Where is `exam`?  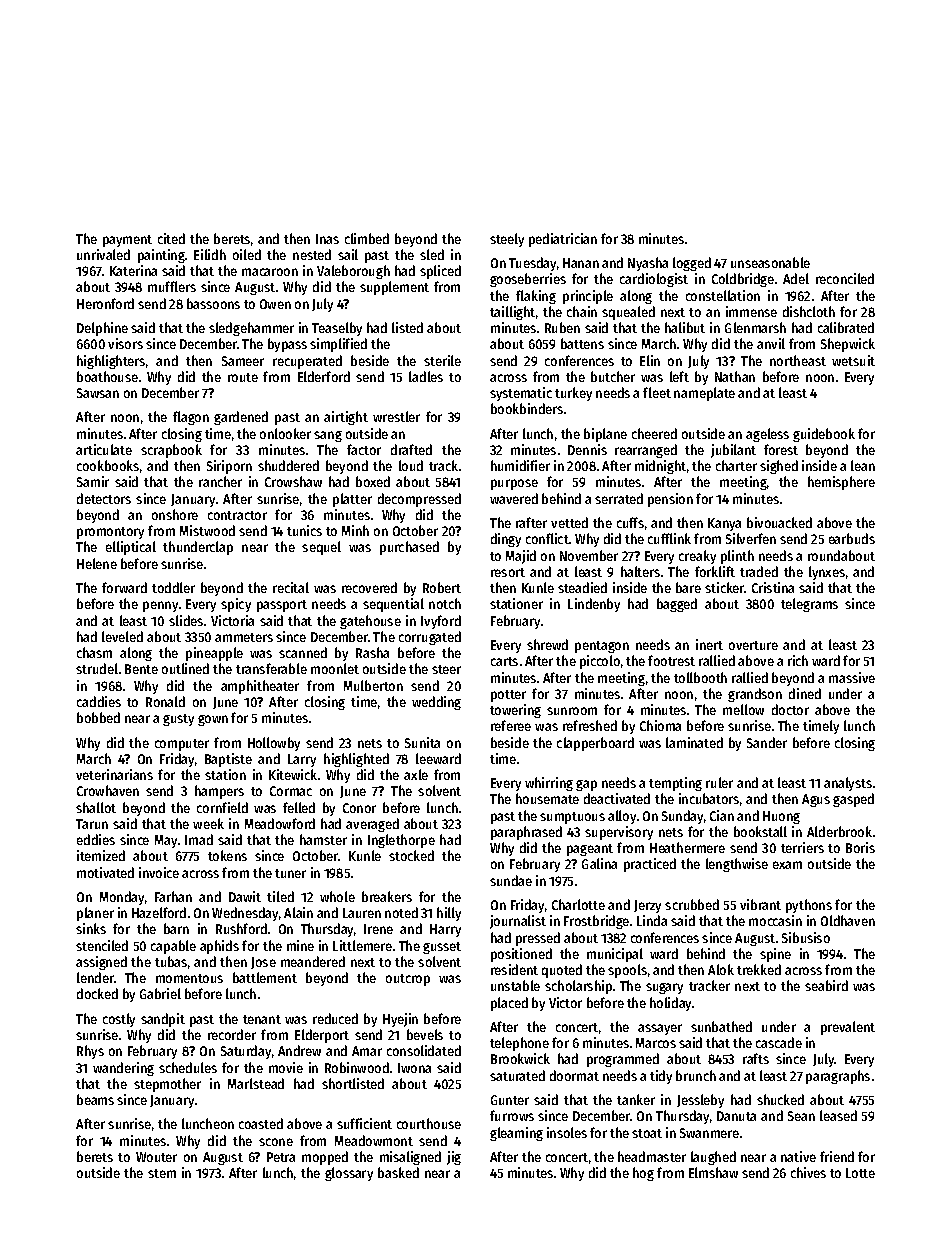 exam is located at coordinates (787, 865).
